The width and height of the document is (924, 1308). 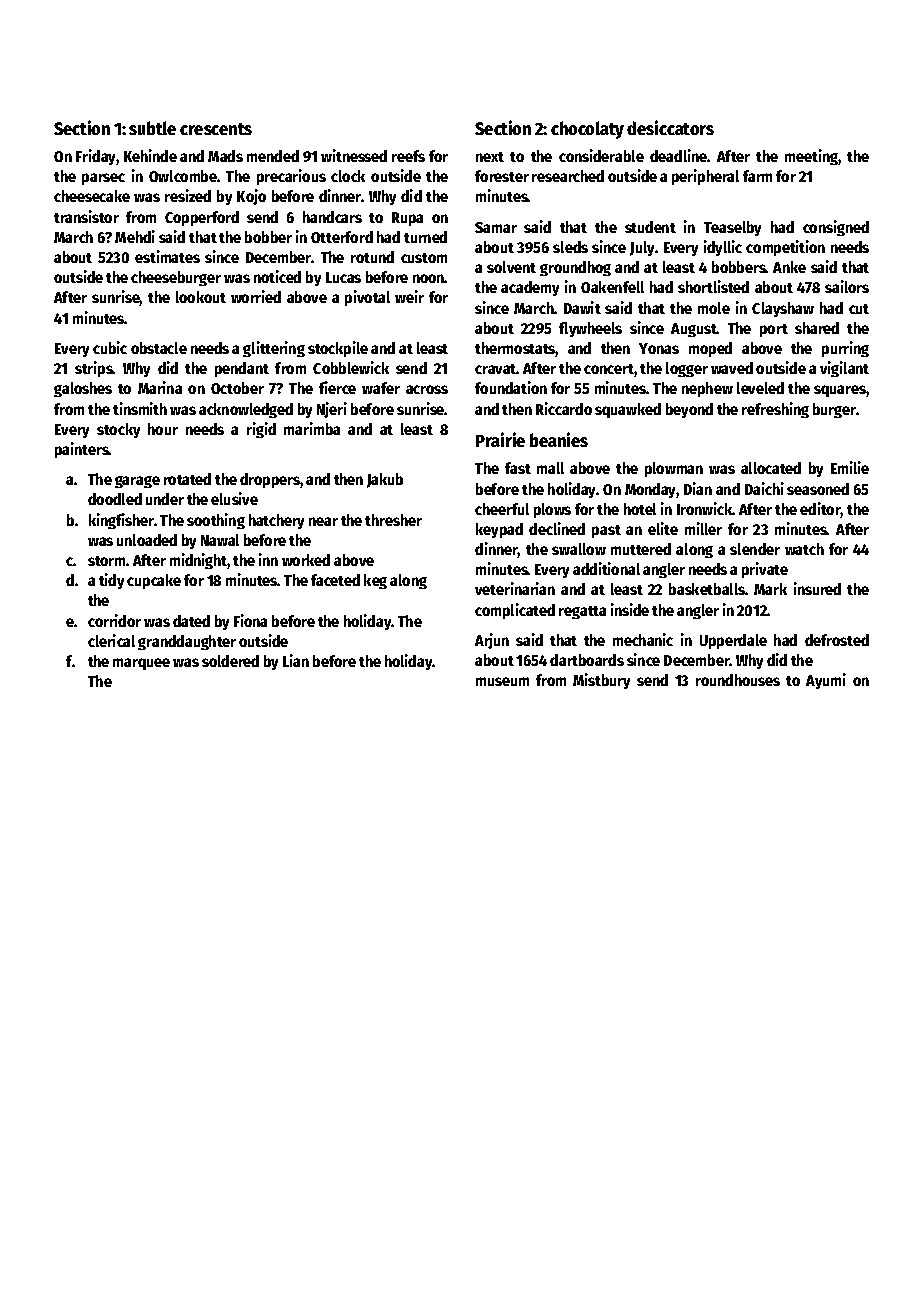 I want to click on worried, so click(x=256, y=296).
